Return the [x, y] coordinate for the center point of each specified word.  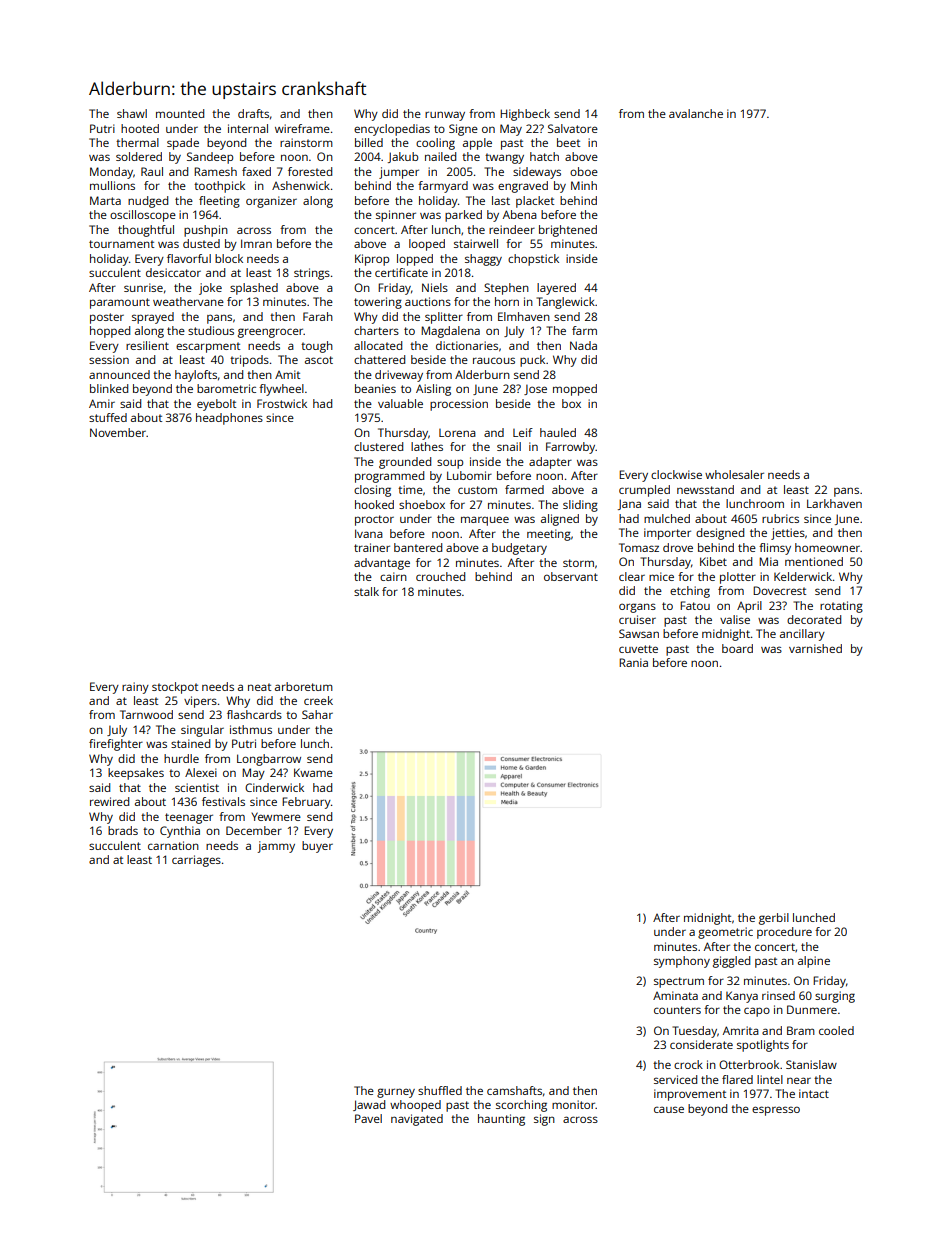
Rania [633, 662]
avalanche [696, 113]
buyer [317, 847]
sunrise [143, 287]
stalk [366, 591]
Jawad [369, 1105]
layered [556, 289]
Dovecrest [779, 590]
